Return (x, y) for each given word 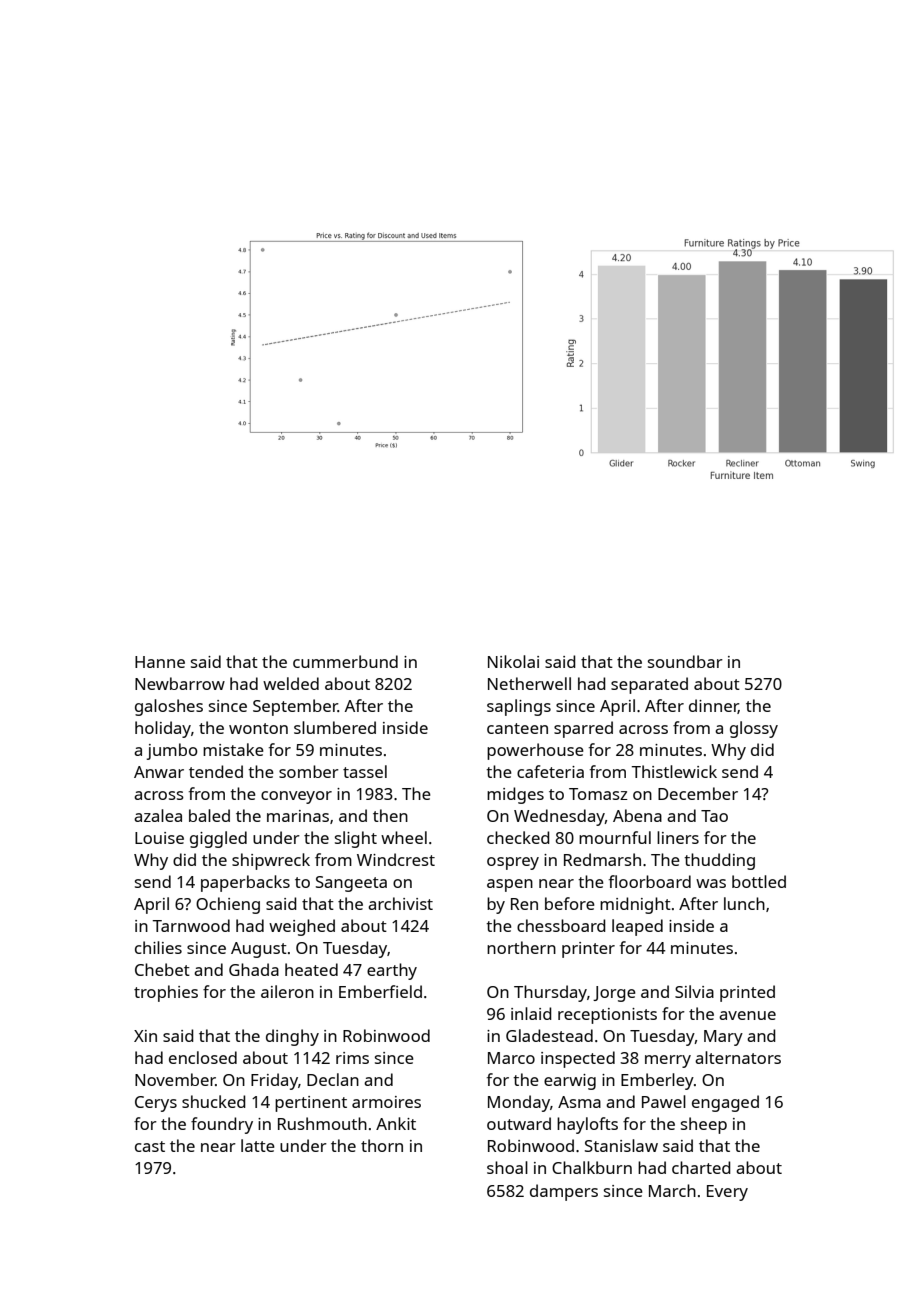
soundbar (685, 661)
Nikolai (513, 661)
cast (150, 1146)
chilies (158, 947)
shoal (507, 1167)
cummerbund (345, 661)
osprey (513, 863)
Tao (714, 816)
